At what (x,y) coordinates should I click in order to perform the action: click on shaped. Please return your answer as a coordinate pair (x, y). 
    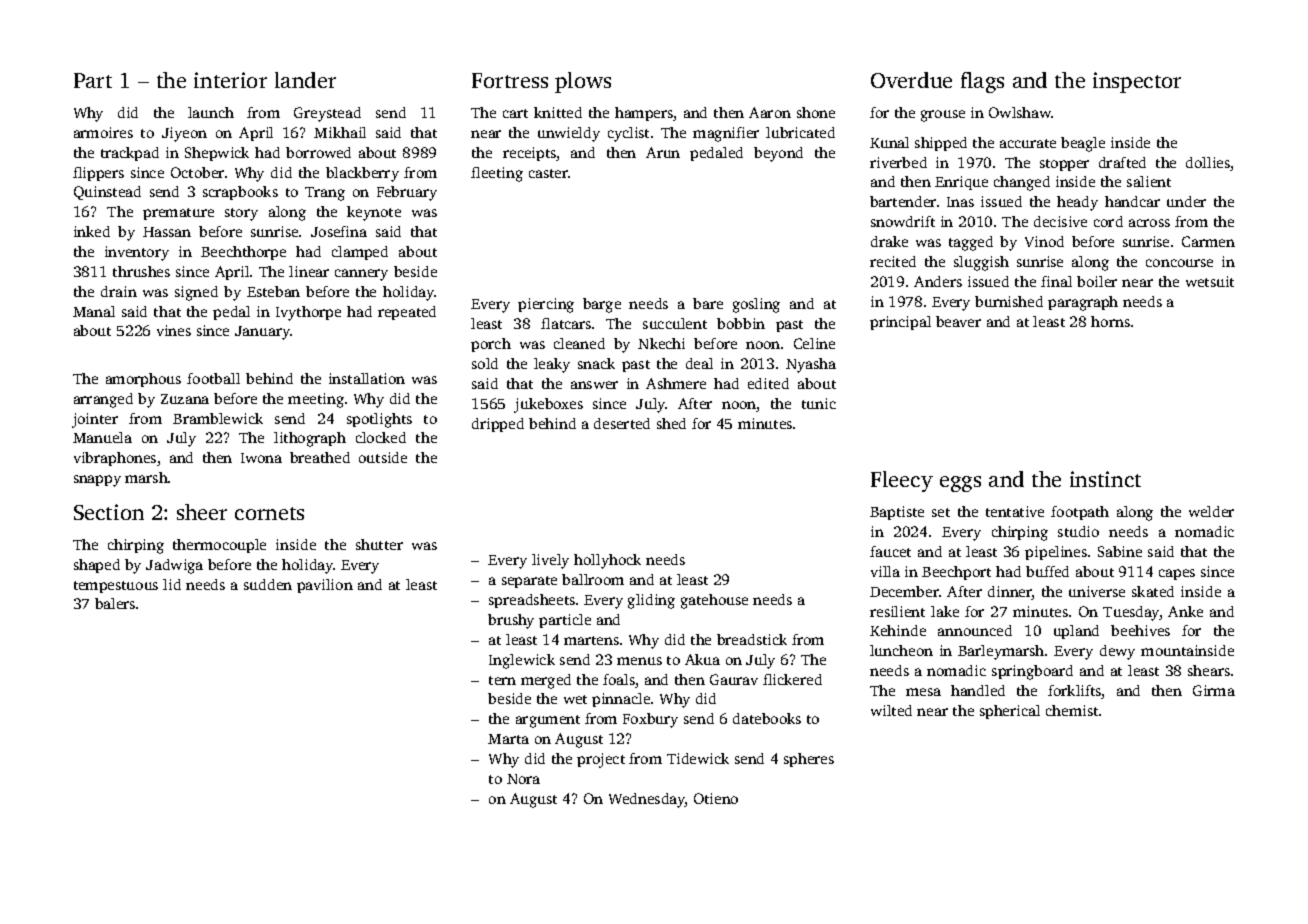
    Looking at the image, I should click on (97, 566).
